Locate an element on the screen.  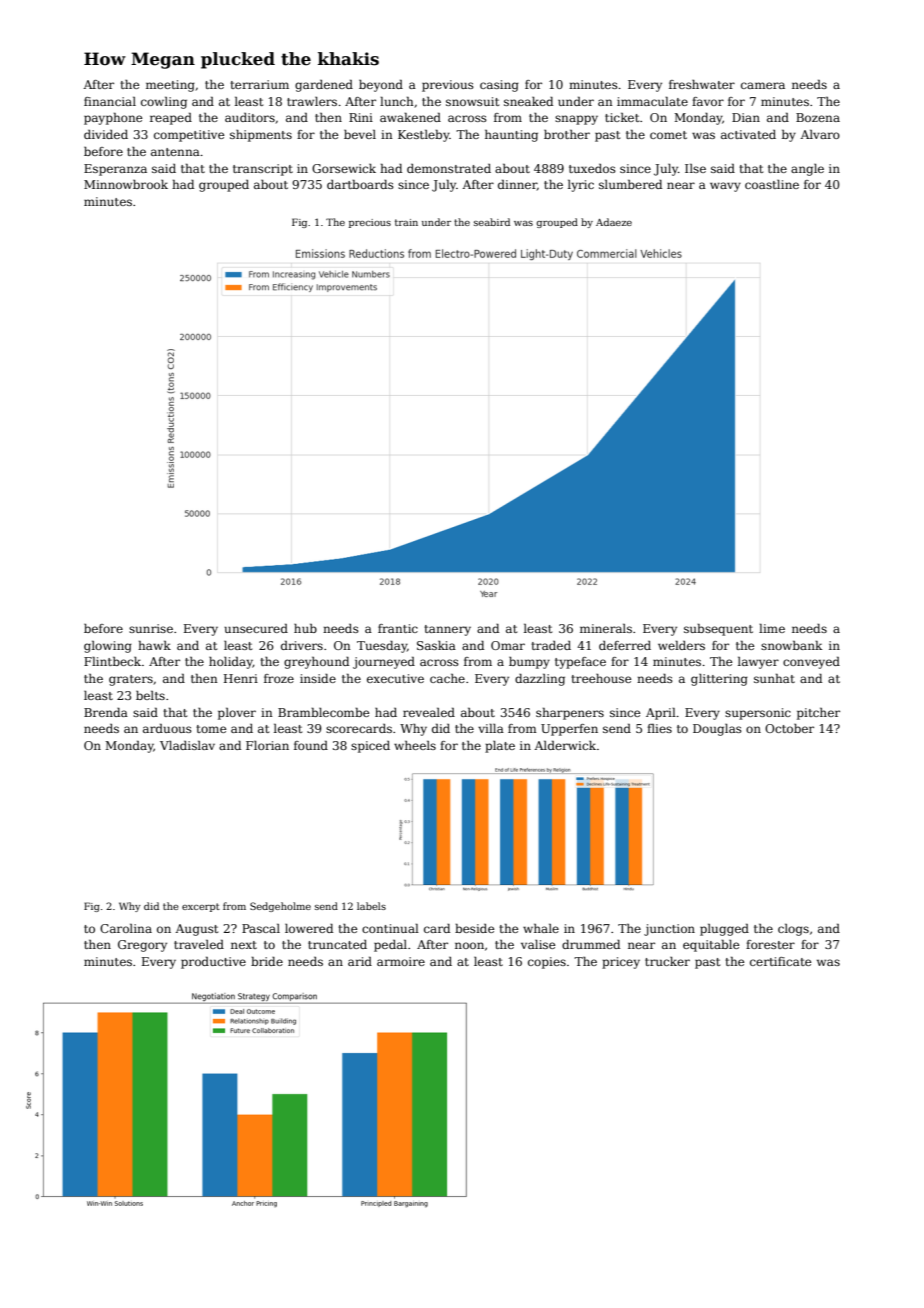
glowing is located at coordinates (108, 647).
